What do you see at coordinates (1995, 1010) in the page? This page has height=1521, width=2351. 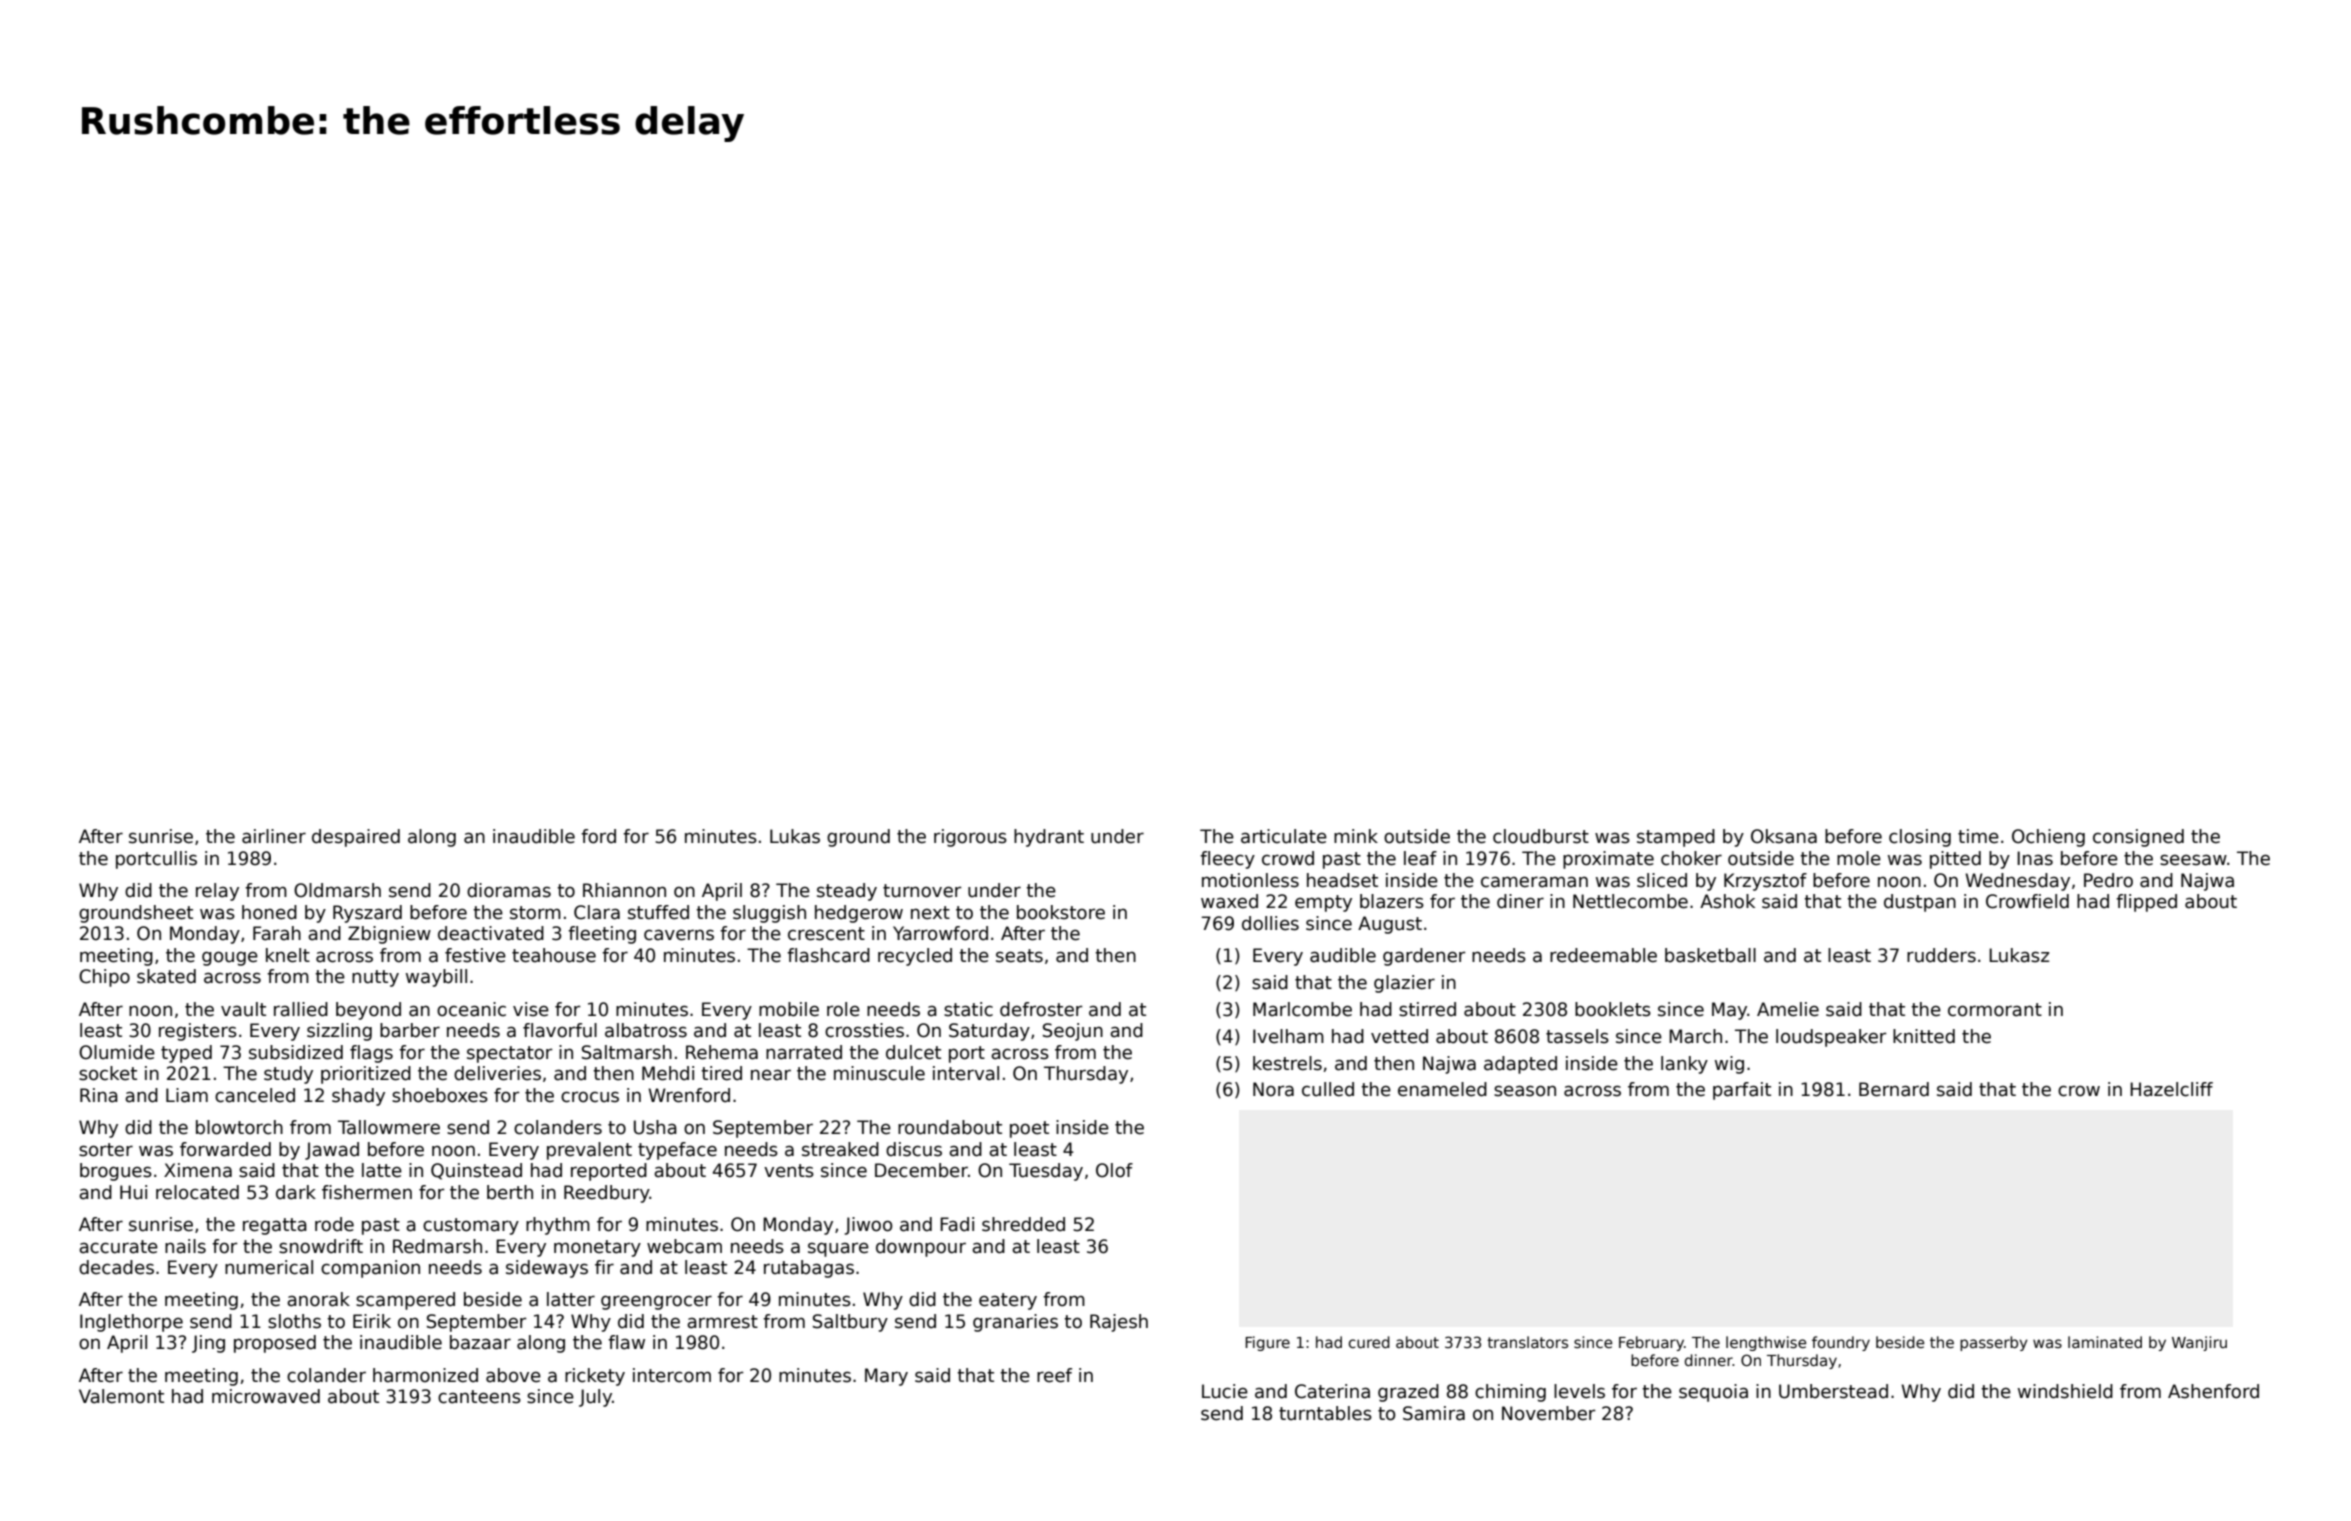 I see `cormorant` at bounding box center [1995, 1010].
